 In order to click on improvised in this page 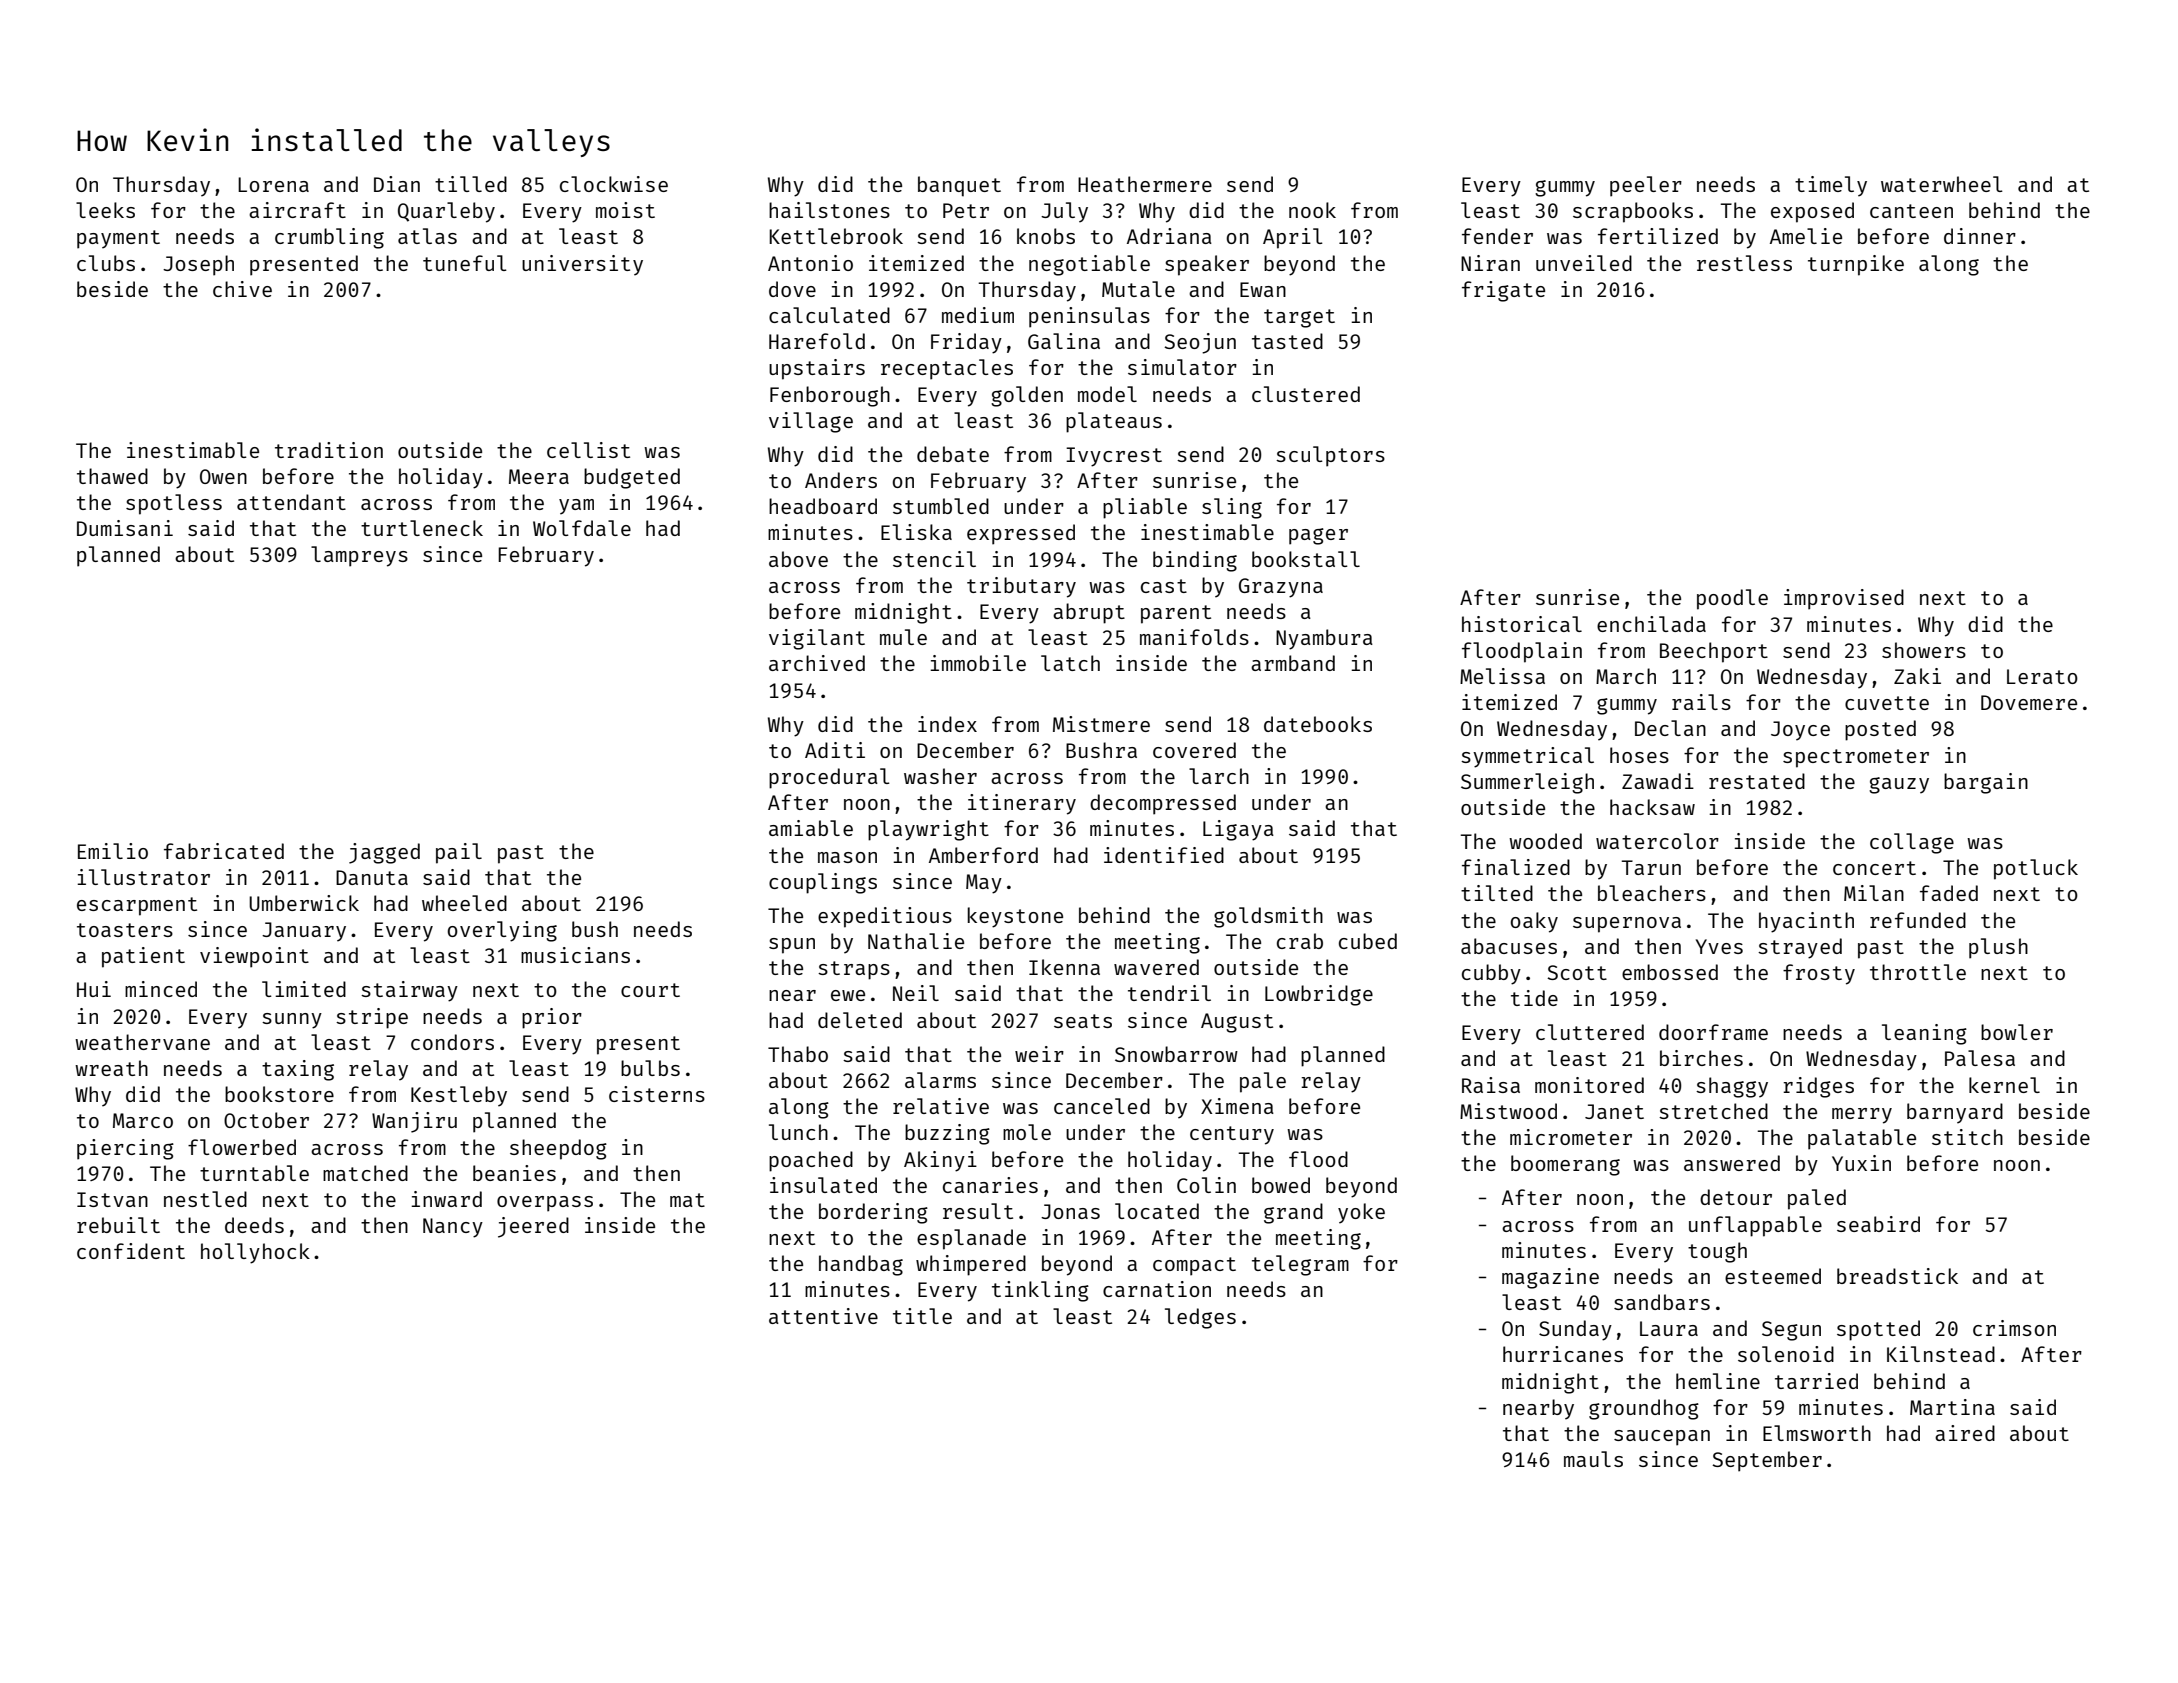, I will do `click(1844, 599)`.
